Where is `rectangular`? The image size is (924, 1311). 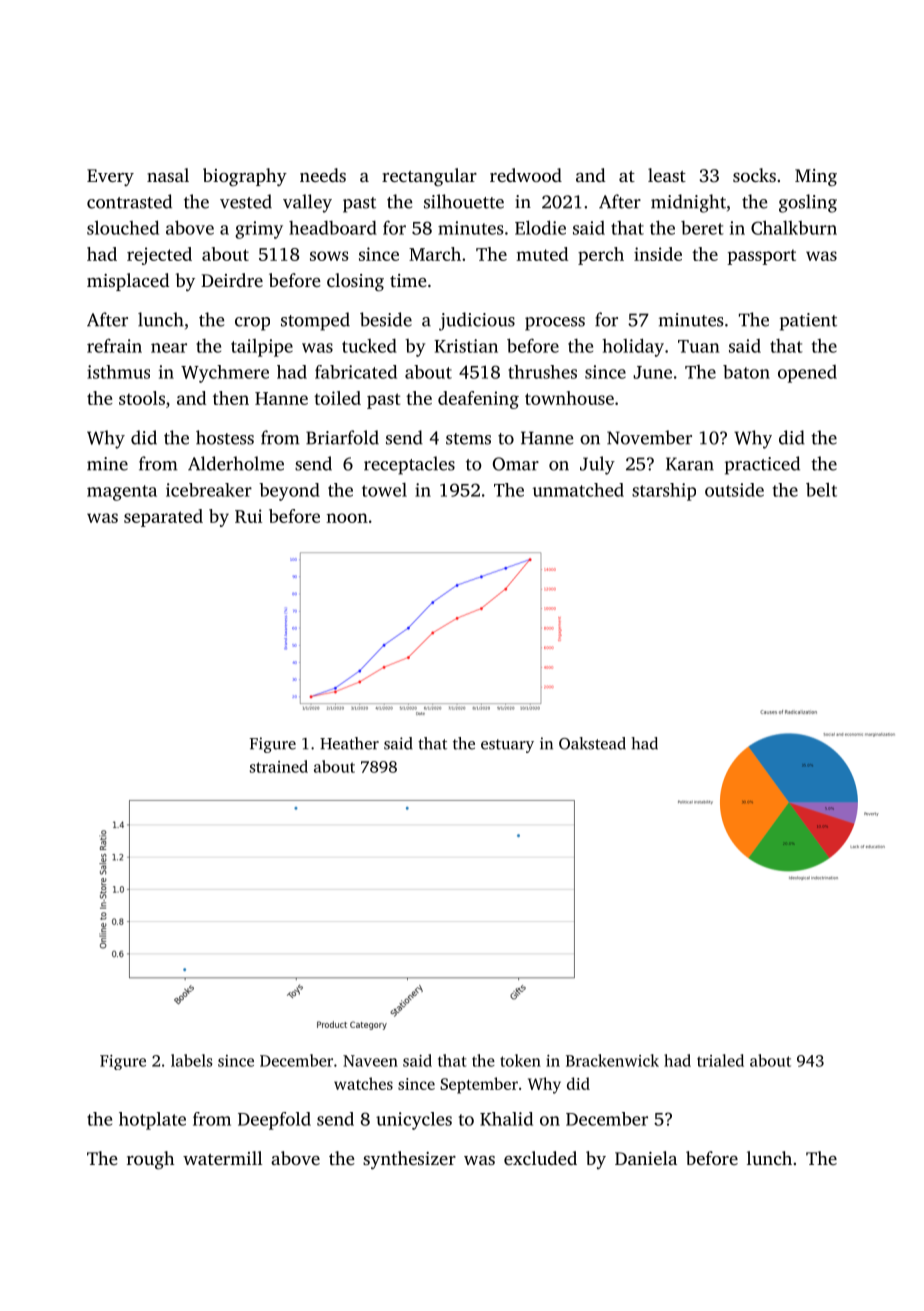 rectangular is located at coordinates (429, 177).
